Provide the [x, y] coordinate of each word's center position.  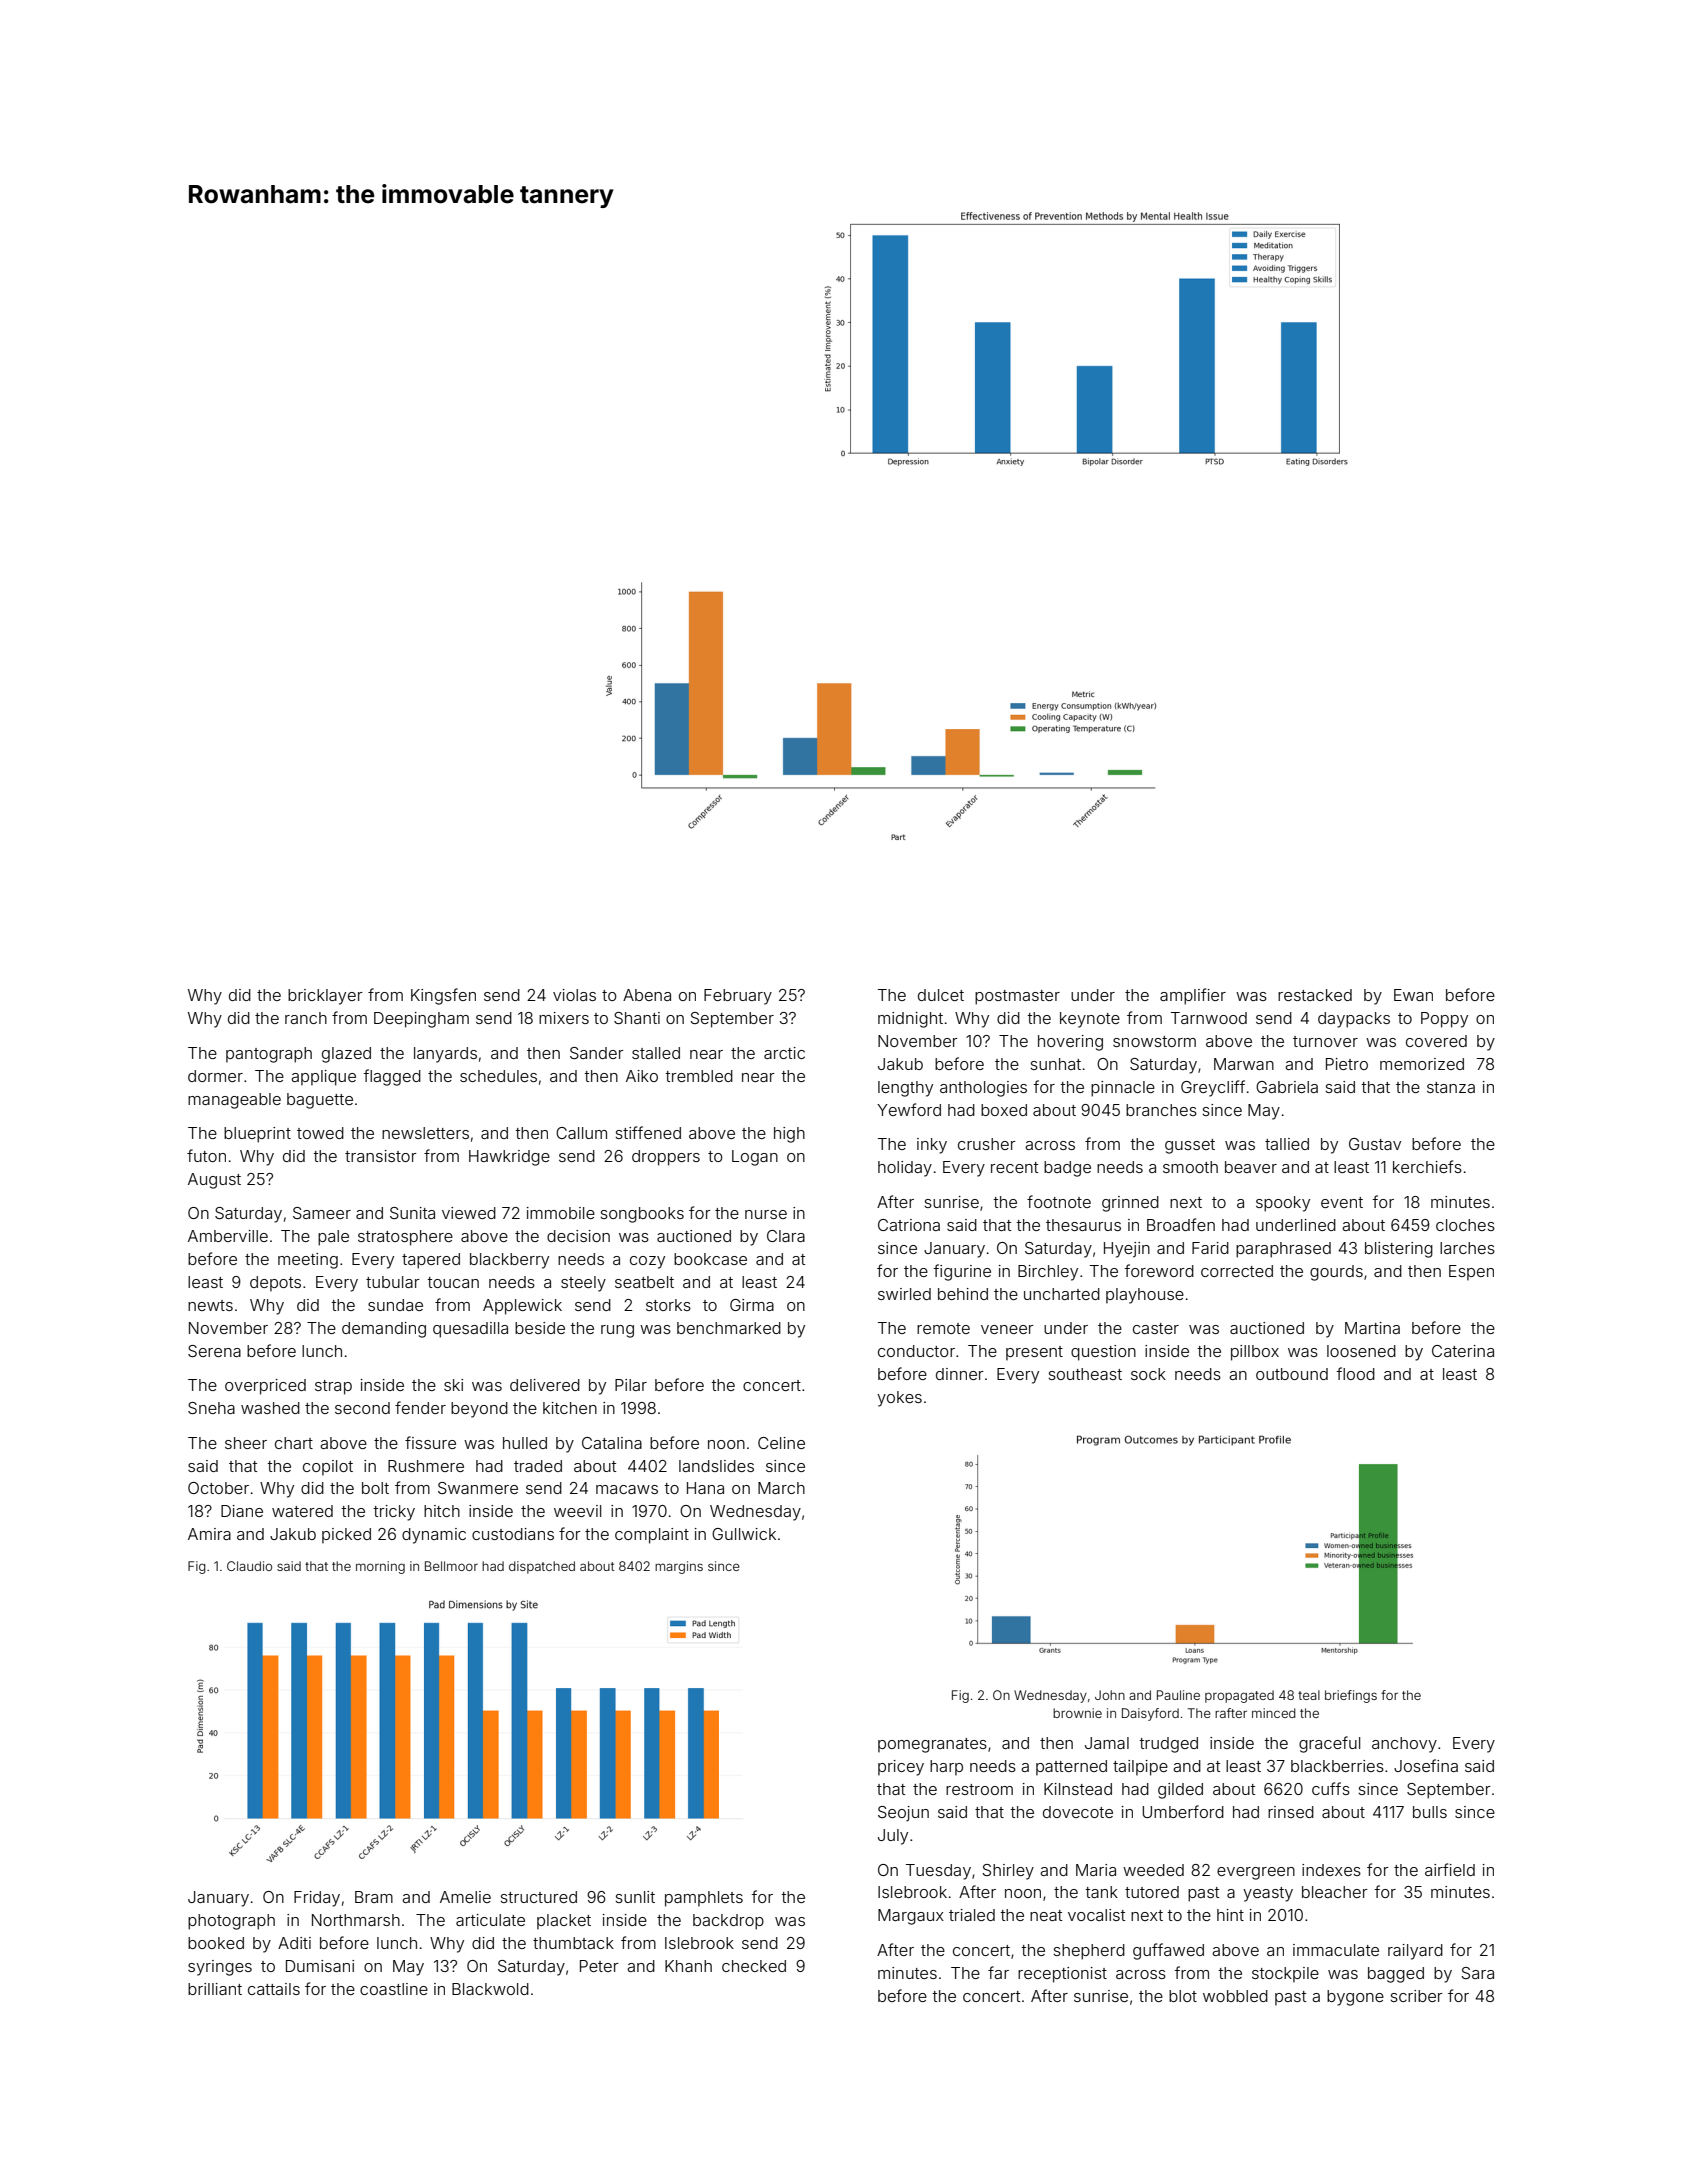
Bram [374, 1897]
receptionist [1062, 1975]
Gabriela [1287, 1087]
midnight [910, 1020]
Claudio [249, 1566]
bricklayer [325, 997]
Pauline [1178, 1695]
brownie [1077, 1713]
